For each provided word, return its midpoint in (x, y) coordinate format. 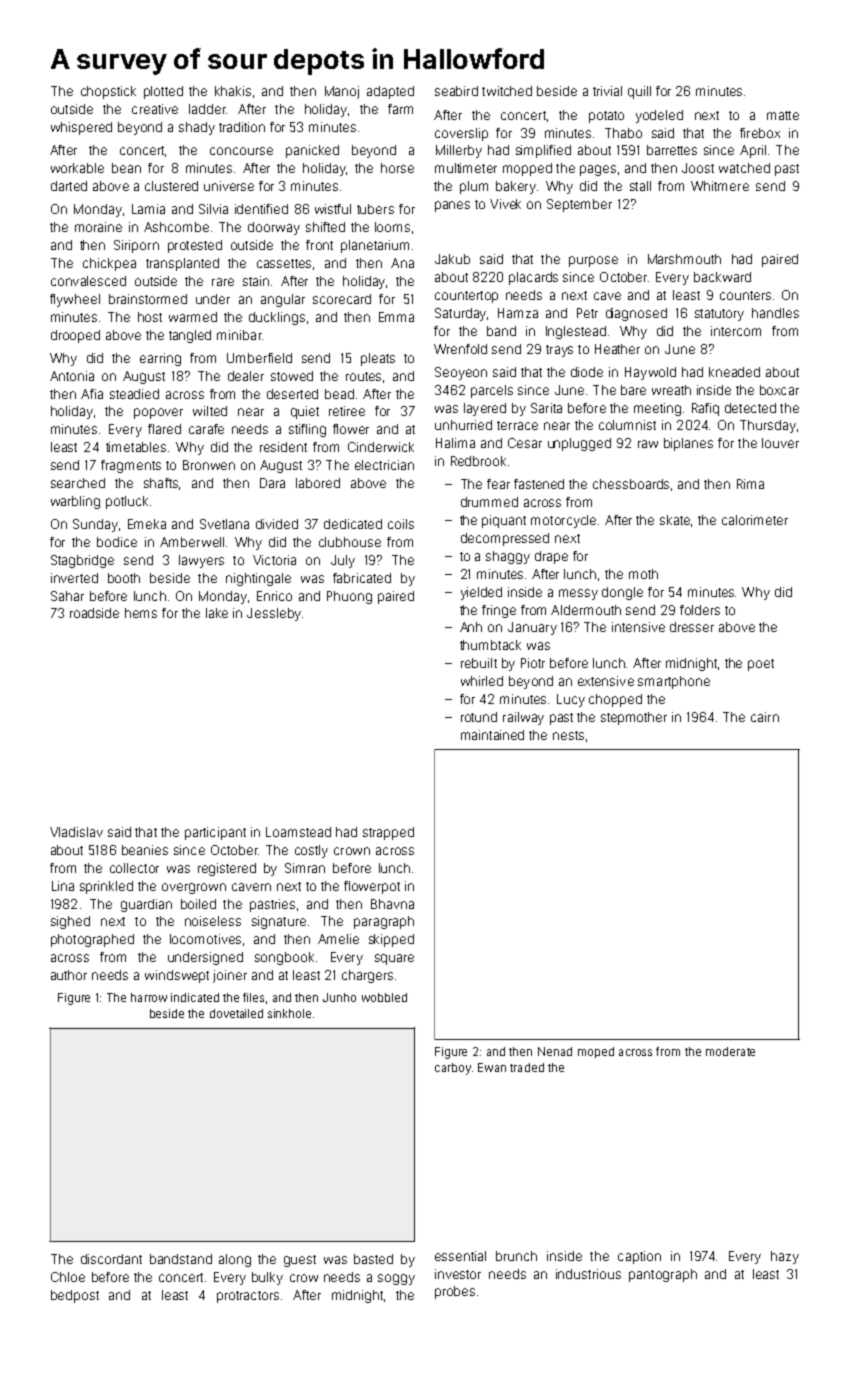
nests (568, 735)
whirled (482, 681)
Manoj (342, 92)
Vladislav (76, 832)
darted (69, 186)
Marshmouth (684, 259)
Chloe (68, 1277)
